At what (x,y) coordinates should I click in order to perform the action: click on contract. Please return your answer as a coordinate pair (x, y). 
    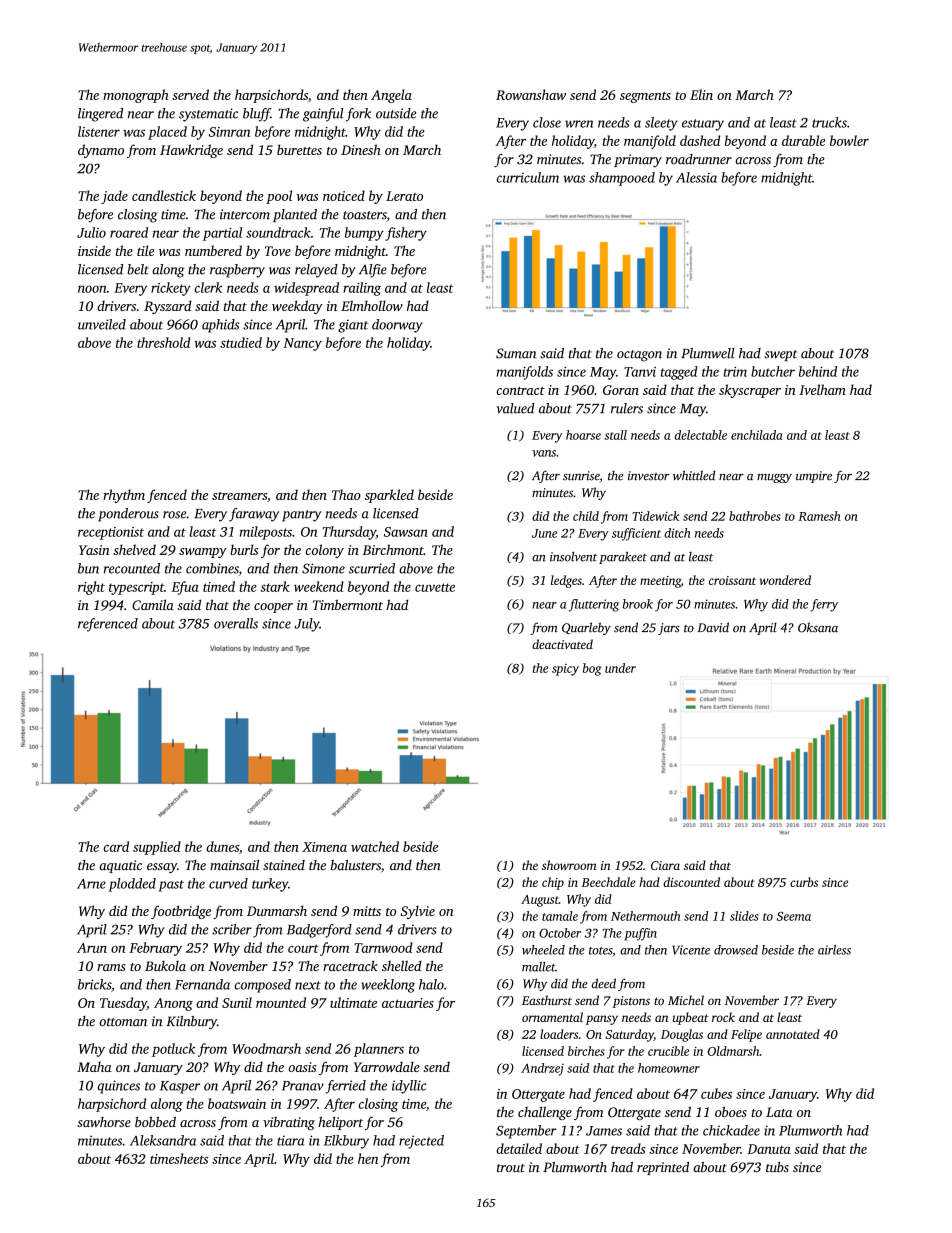
    Looking at the image, I should click on (520, 391).
